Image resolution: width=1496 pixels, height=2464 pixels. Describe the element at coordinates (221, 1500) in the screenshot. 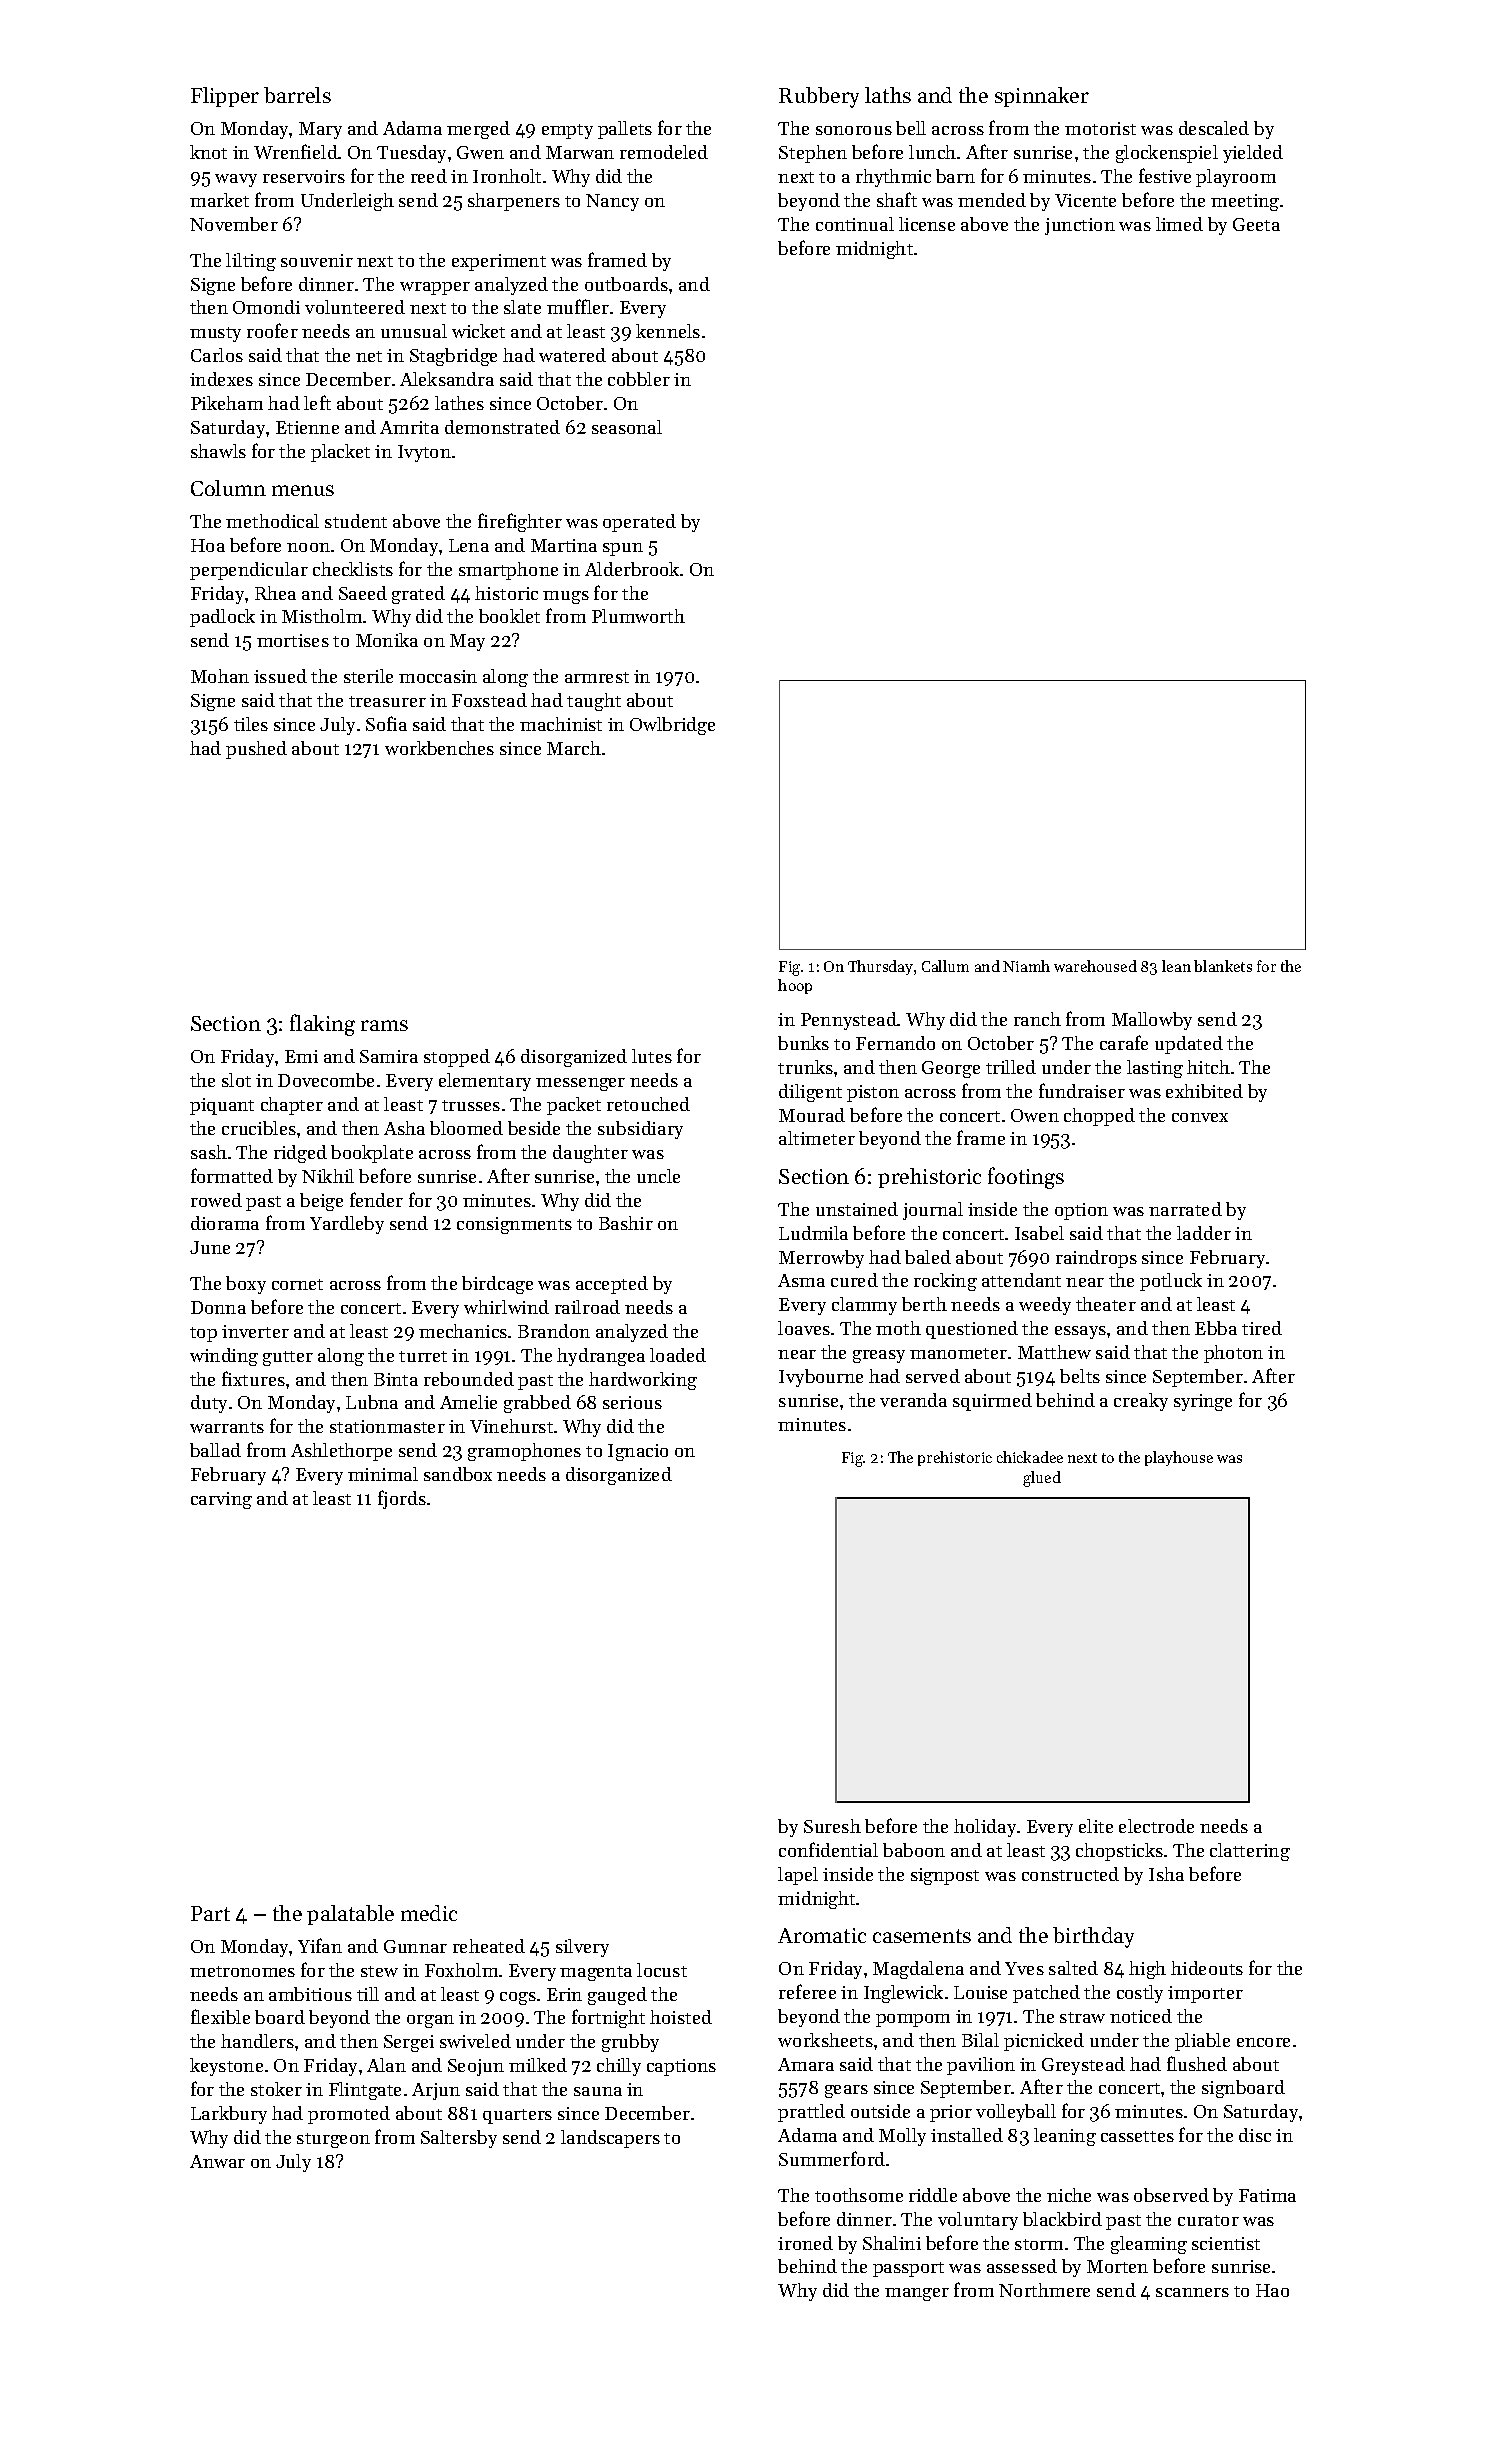

I see `carving` at that location.
